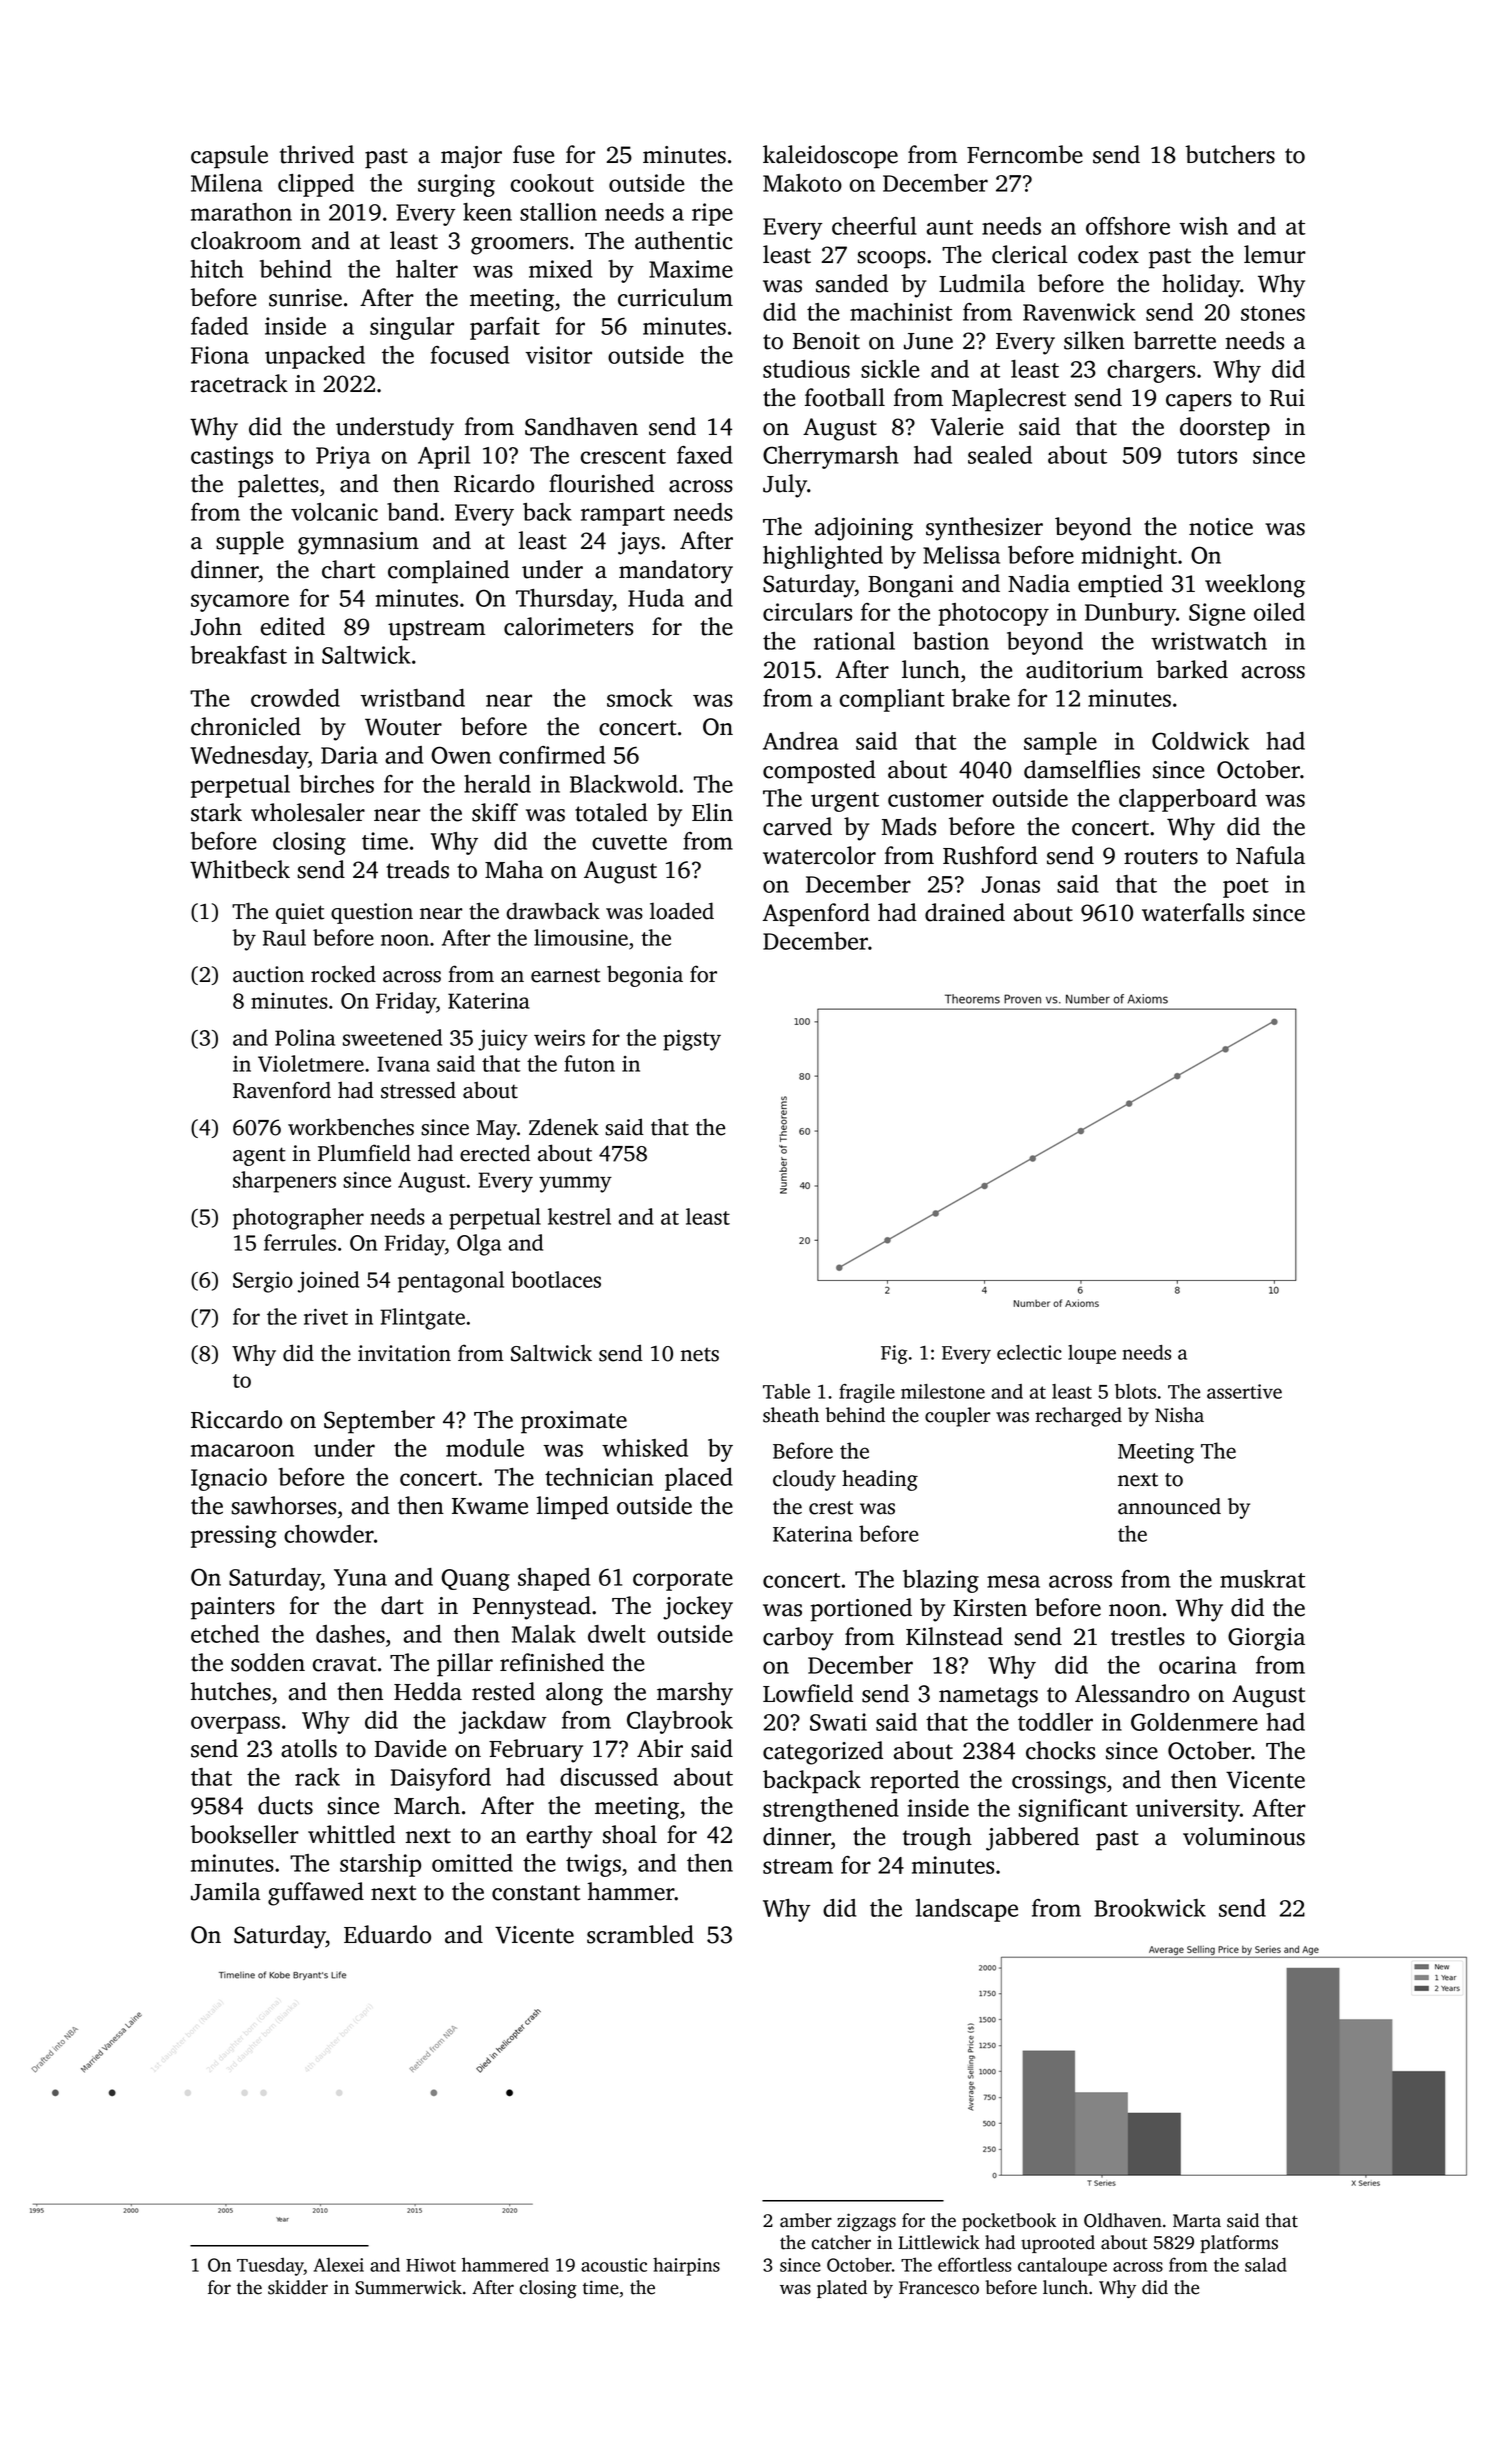  Describe the element at coordinates (236, 1419) in the page. I see `Riccardo` at that location.
